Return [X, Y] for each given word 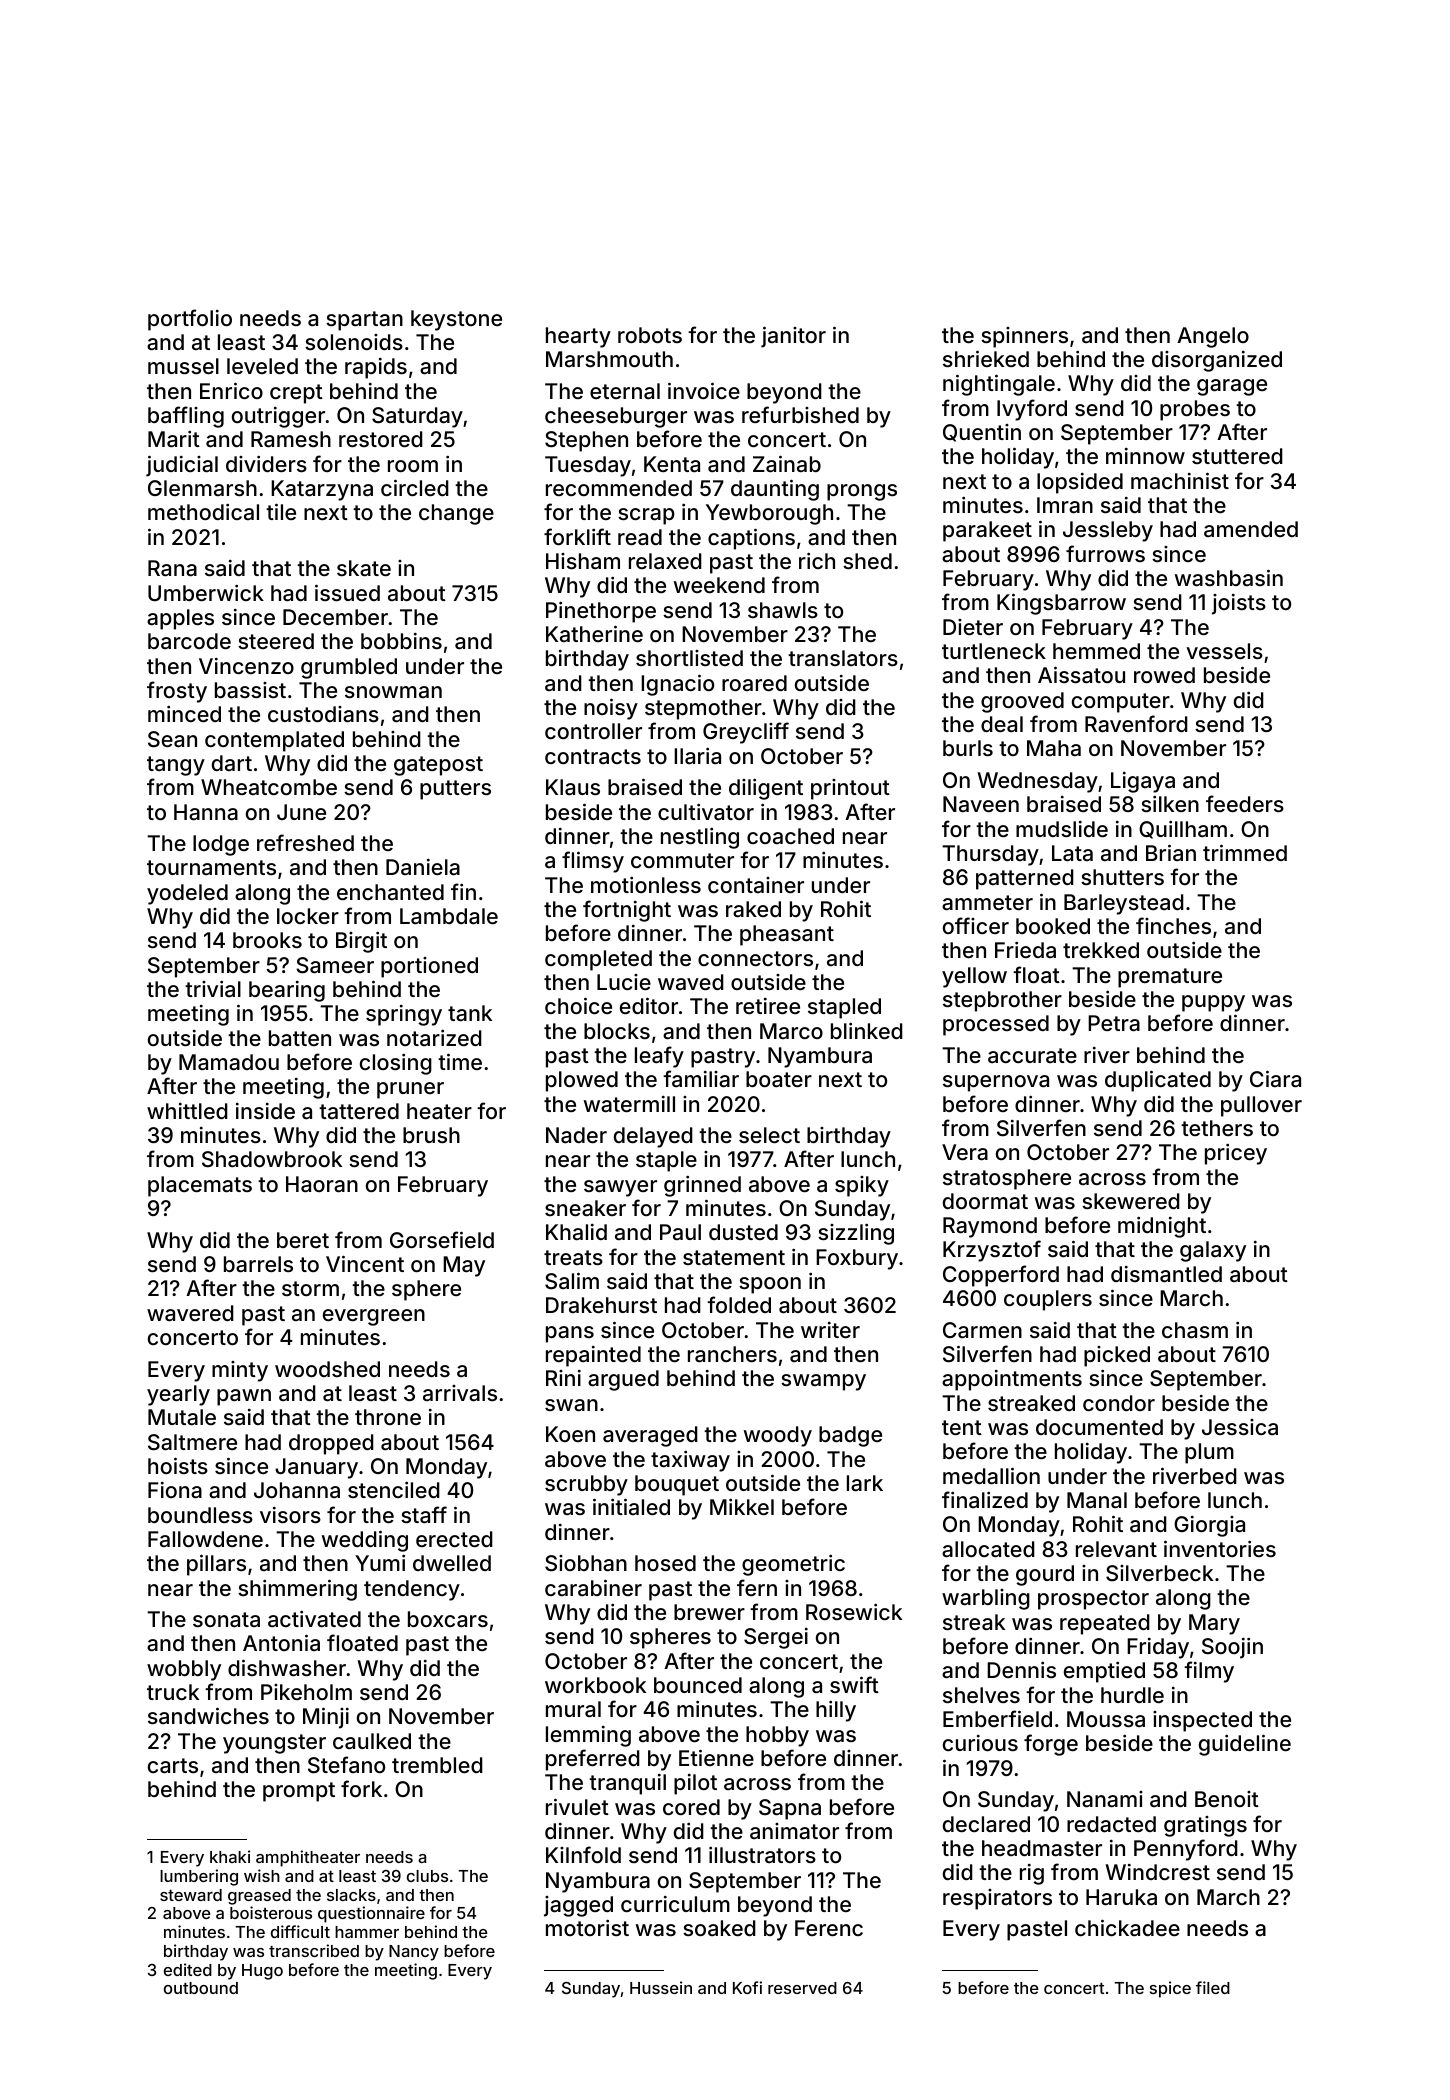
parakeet [987, 531]
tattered [359, 1111]
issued [347, 592]
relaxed [665, 561]
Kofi [747, 1987]
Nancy [414, 1953]
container [756, 885]
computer [1121, 703]
